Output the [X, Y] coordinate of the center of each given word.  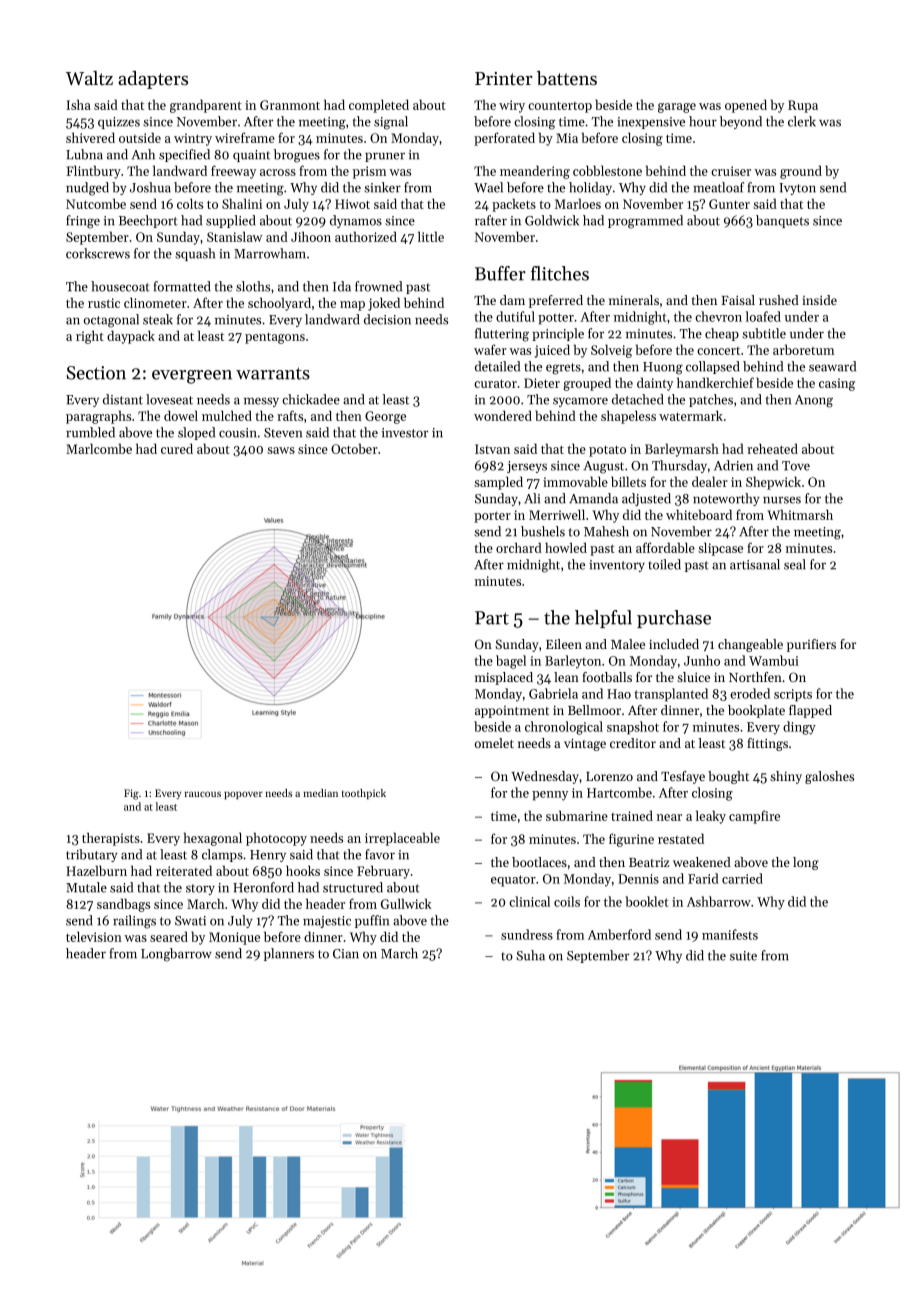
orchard [519, 547]
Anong [814, 401]
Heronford [263, 887]
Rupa [803, 106]
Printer [504, 78]
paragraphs [98, 417]
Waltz [89, 78]
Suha [530, 955]
